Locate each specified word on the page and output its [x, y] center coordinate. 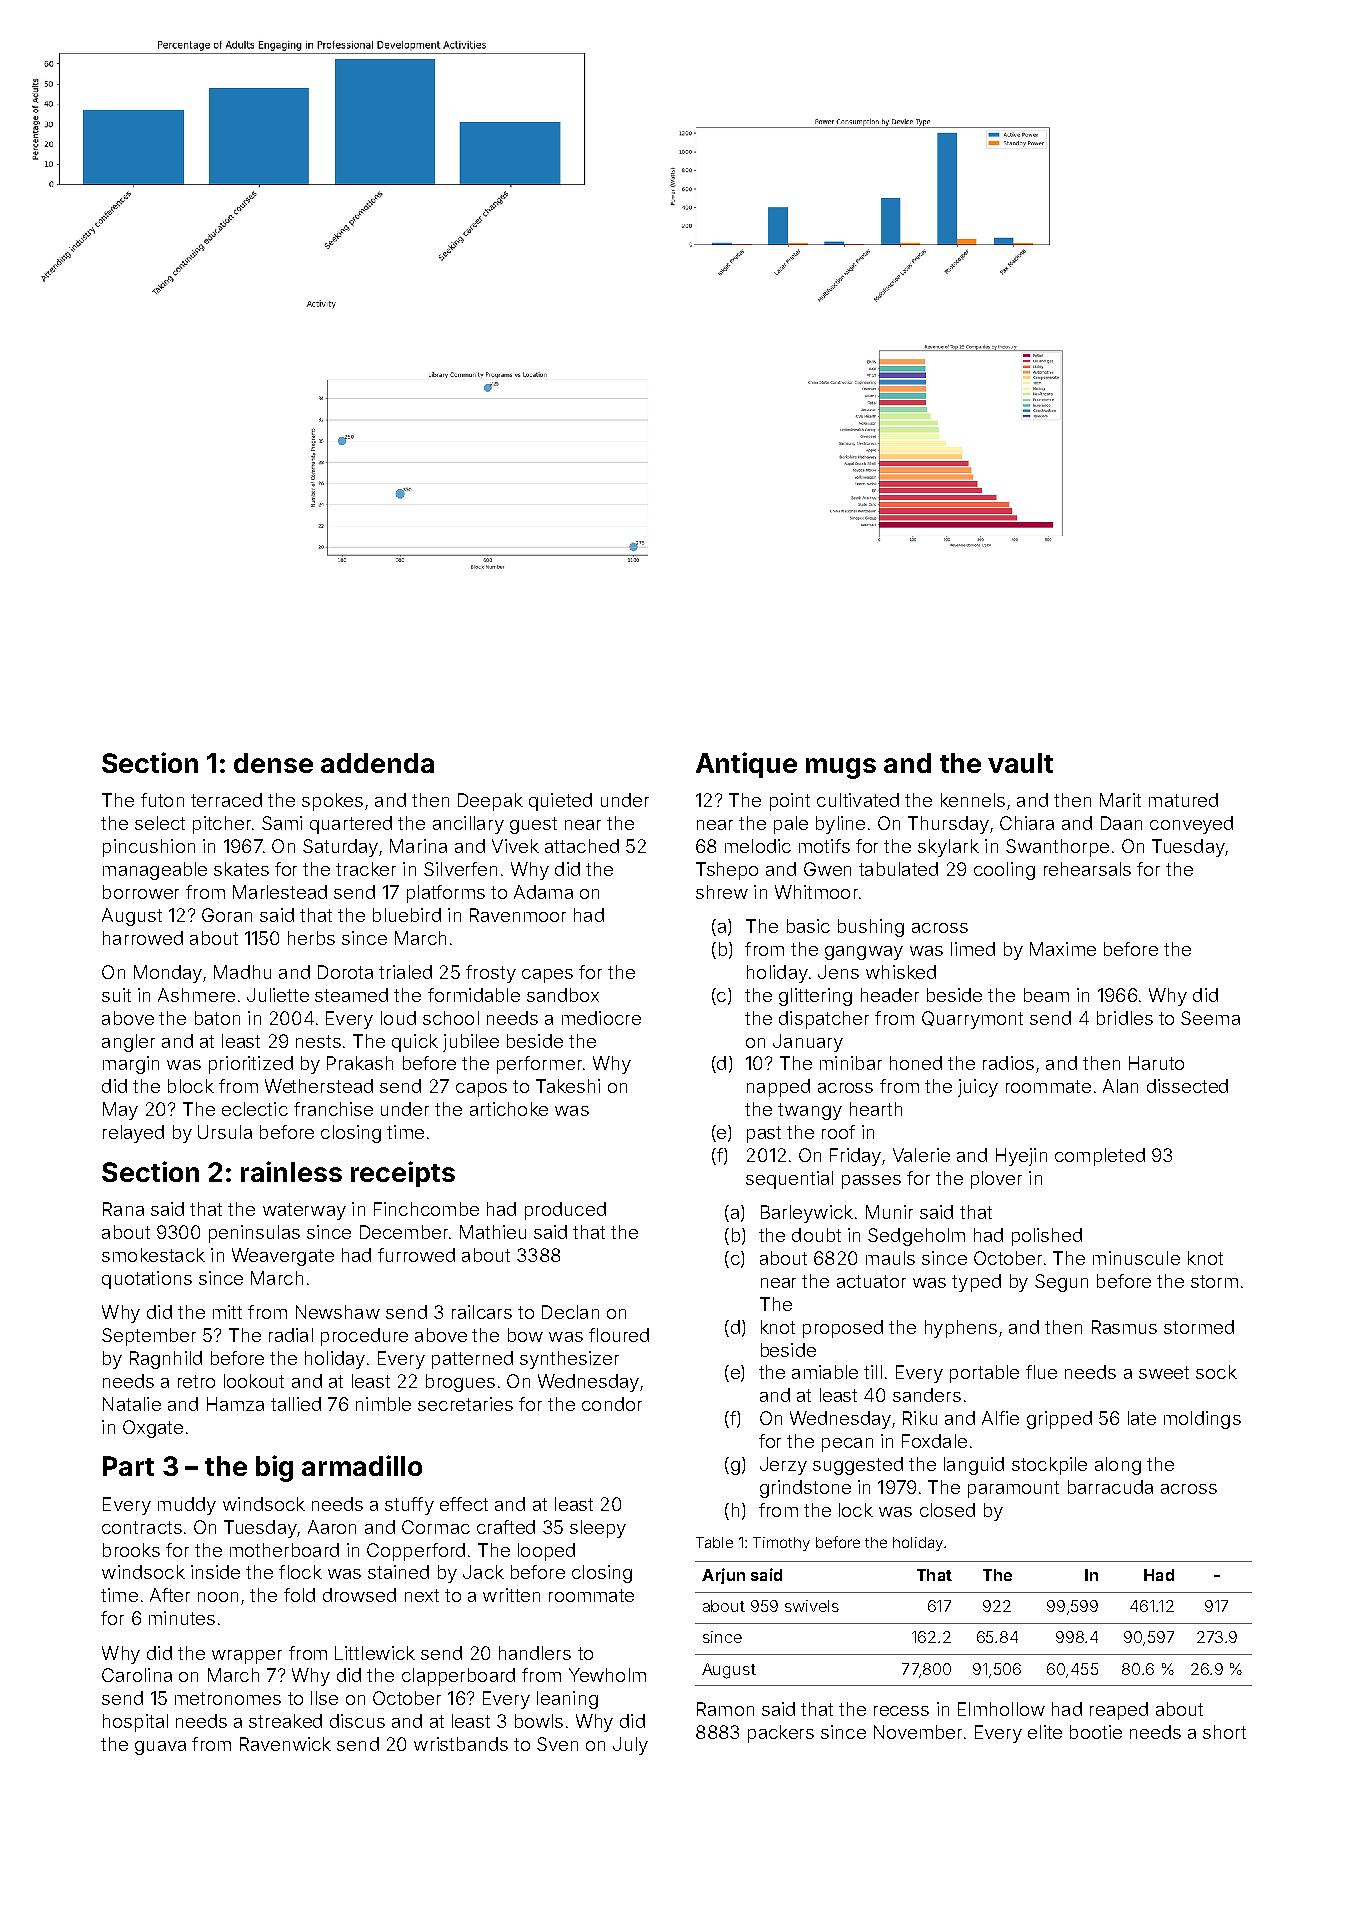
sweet [1164, 1372]
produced [565, 1211]
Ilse [324, 1698]
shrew [722, 892]
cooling [1004, 871]
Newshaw [338, 1312]
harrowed [143, 938]
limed [973, 949]
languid [974, 1466]
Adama [543, 892]
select [160, 823]
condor [612, 1404]
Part [128, 1466]
